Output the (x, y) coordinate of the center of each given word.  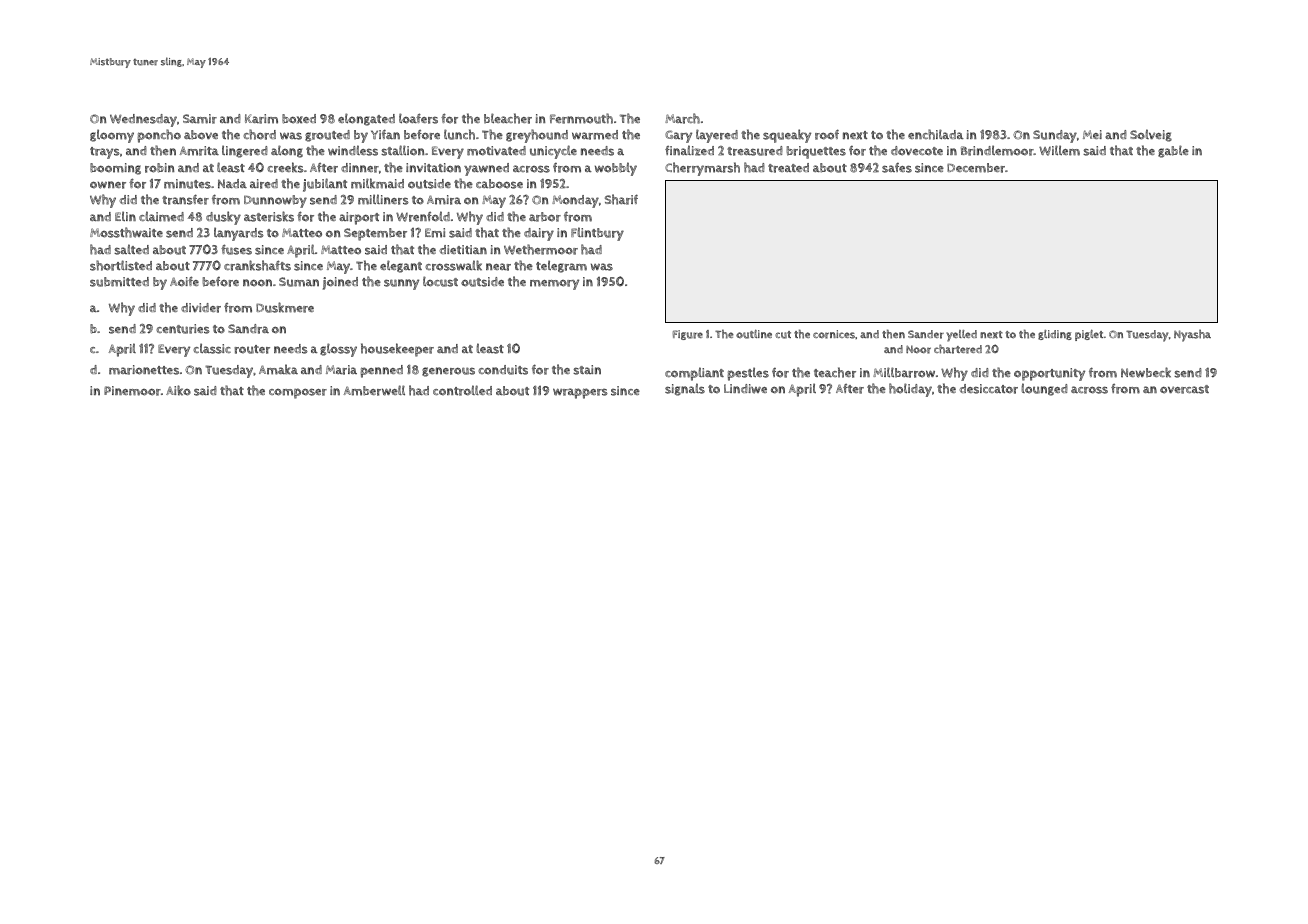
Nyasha (1192, 335)
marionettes (144, 370)
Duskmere (285, 307)
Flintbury (597, 234)
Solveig (1151, 135)
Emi (435, 233)
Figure (688, 335)
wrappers (580, 393)
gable (1173, 151)
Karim (261, 119)
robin (159, 168)
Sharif (621, 199)
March (682, 118)
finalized (689, 150)
